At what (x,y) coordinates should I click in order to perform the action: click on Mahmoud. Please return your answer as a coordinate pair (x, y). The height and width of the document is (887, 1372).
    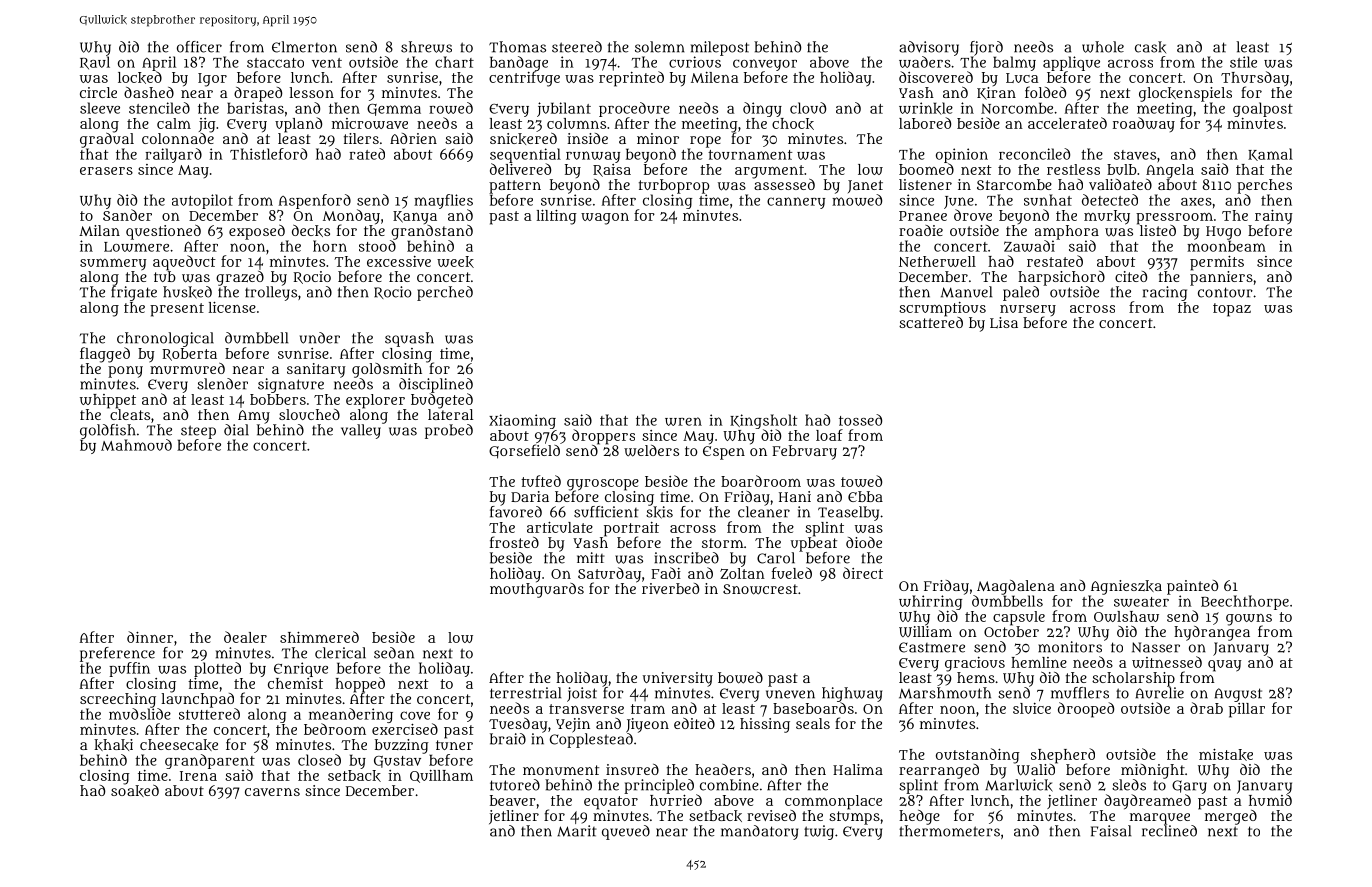
    Looking at the image, I should click on (136, 445).
